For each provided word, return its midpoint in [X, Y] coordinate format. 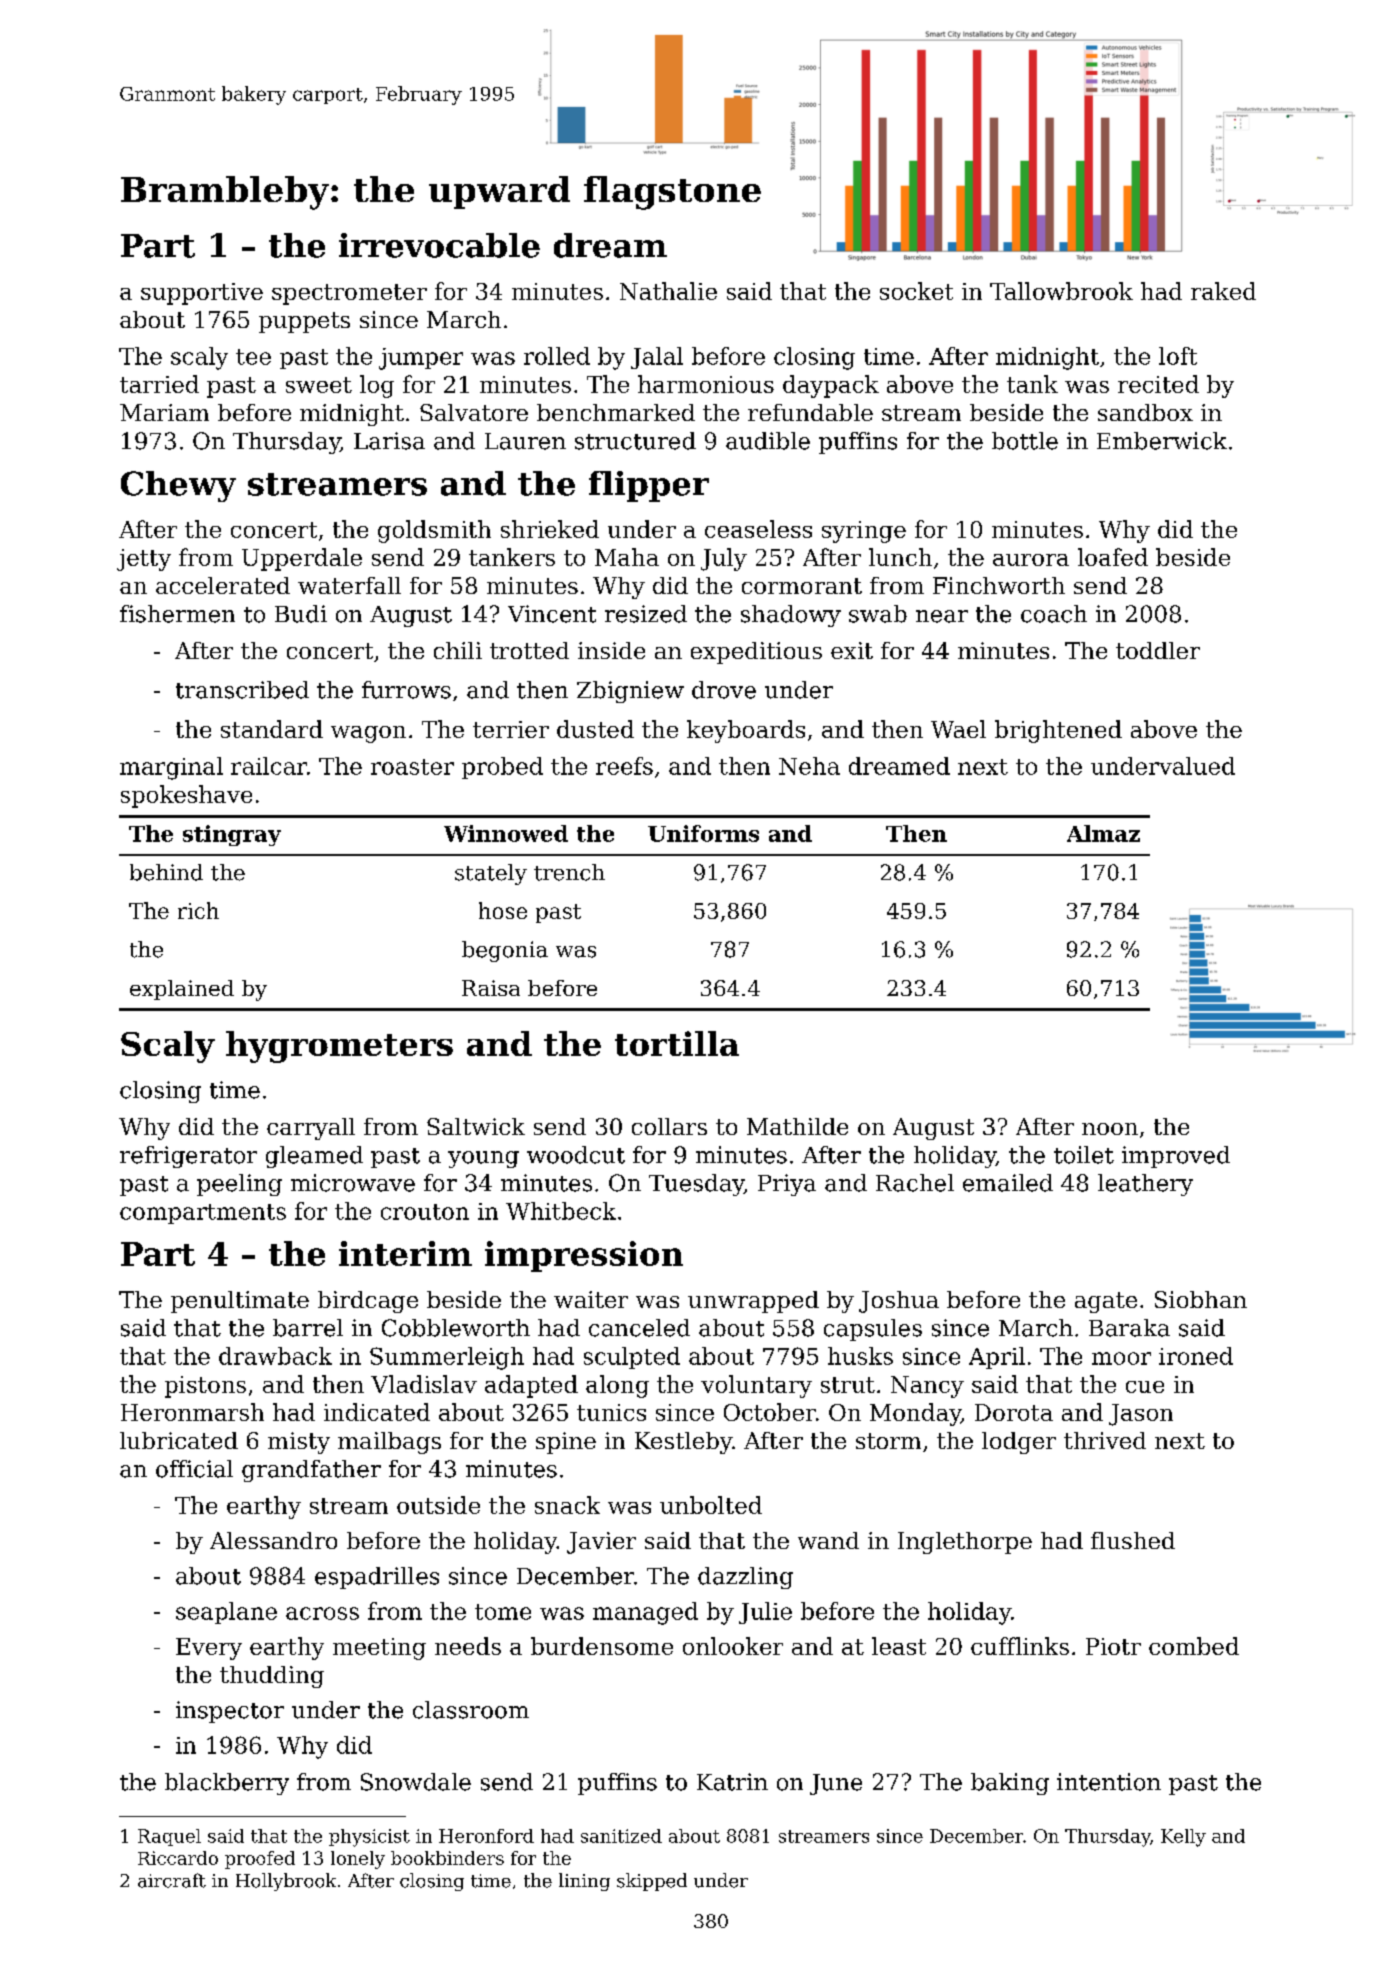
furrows [406, 690]
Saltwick [476, 1126]
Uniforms [703, 833]
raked [1223, 291]
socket [916, 291]
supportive [202, 294]
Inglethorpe [965, 1543]
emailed [1008, 1183]
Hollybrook [286, 1882]
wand [828, 1540]
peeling [239, 1185]
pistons [205, 1387]
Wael [958, 729]
